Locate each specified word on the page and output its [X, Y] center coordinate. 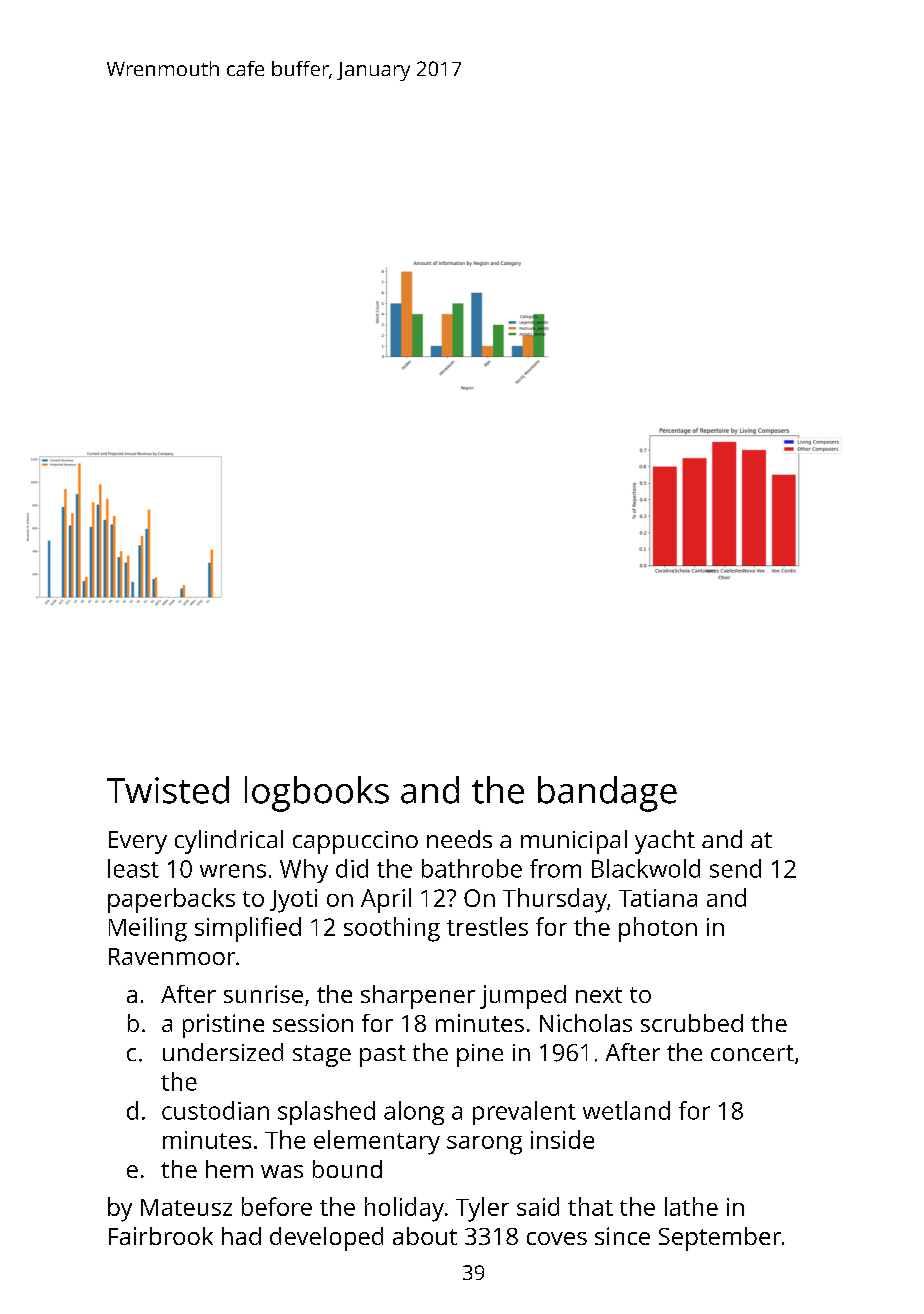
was [282, 1171]
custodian [215, 1110]
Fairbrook [161, 1236]
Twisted [168, 790]
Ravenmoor [172, 956]
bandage [607, 794]
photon [658, 929]
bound [347, 1169]
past [383, 1056]
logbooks [317, 794]
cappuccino [355, 842]
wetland [626, 1110]
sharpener [418, 997]
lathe [691, 1206]
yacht [665, 842]
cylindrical [229, 842]
